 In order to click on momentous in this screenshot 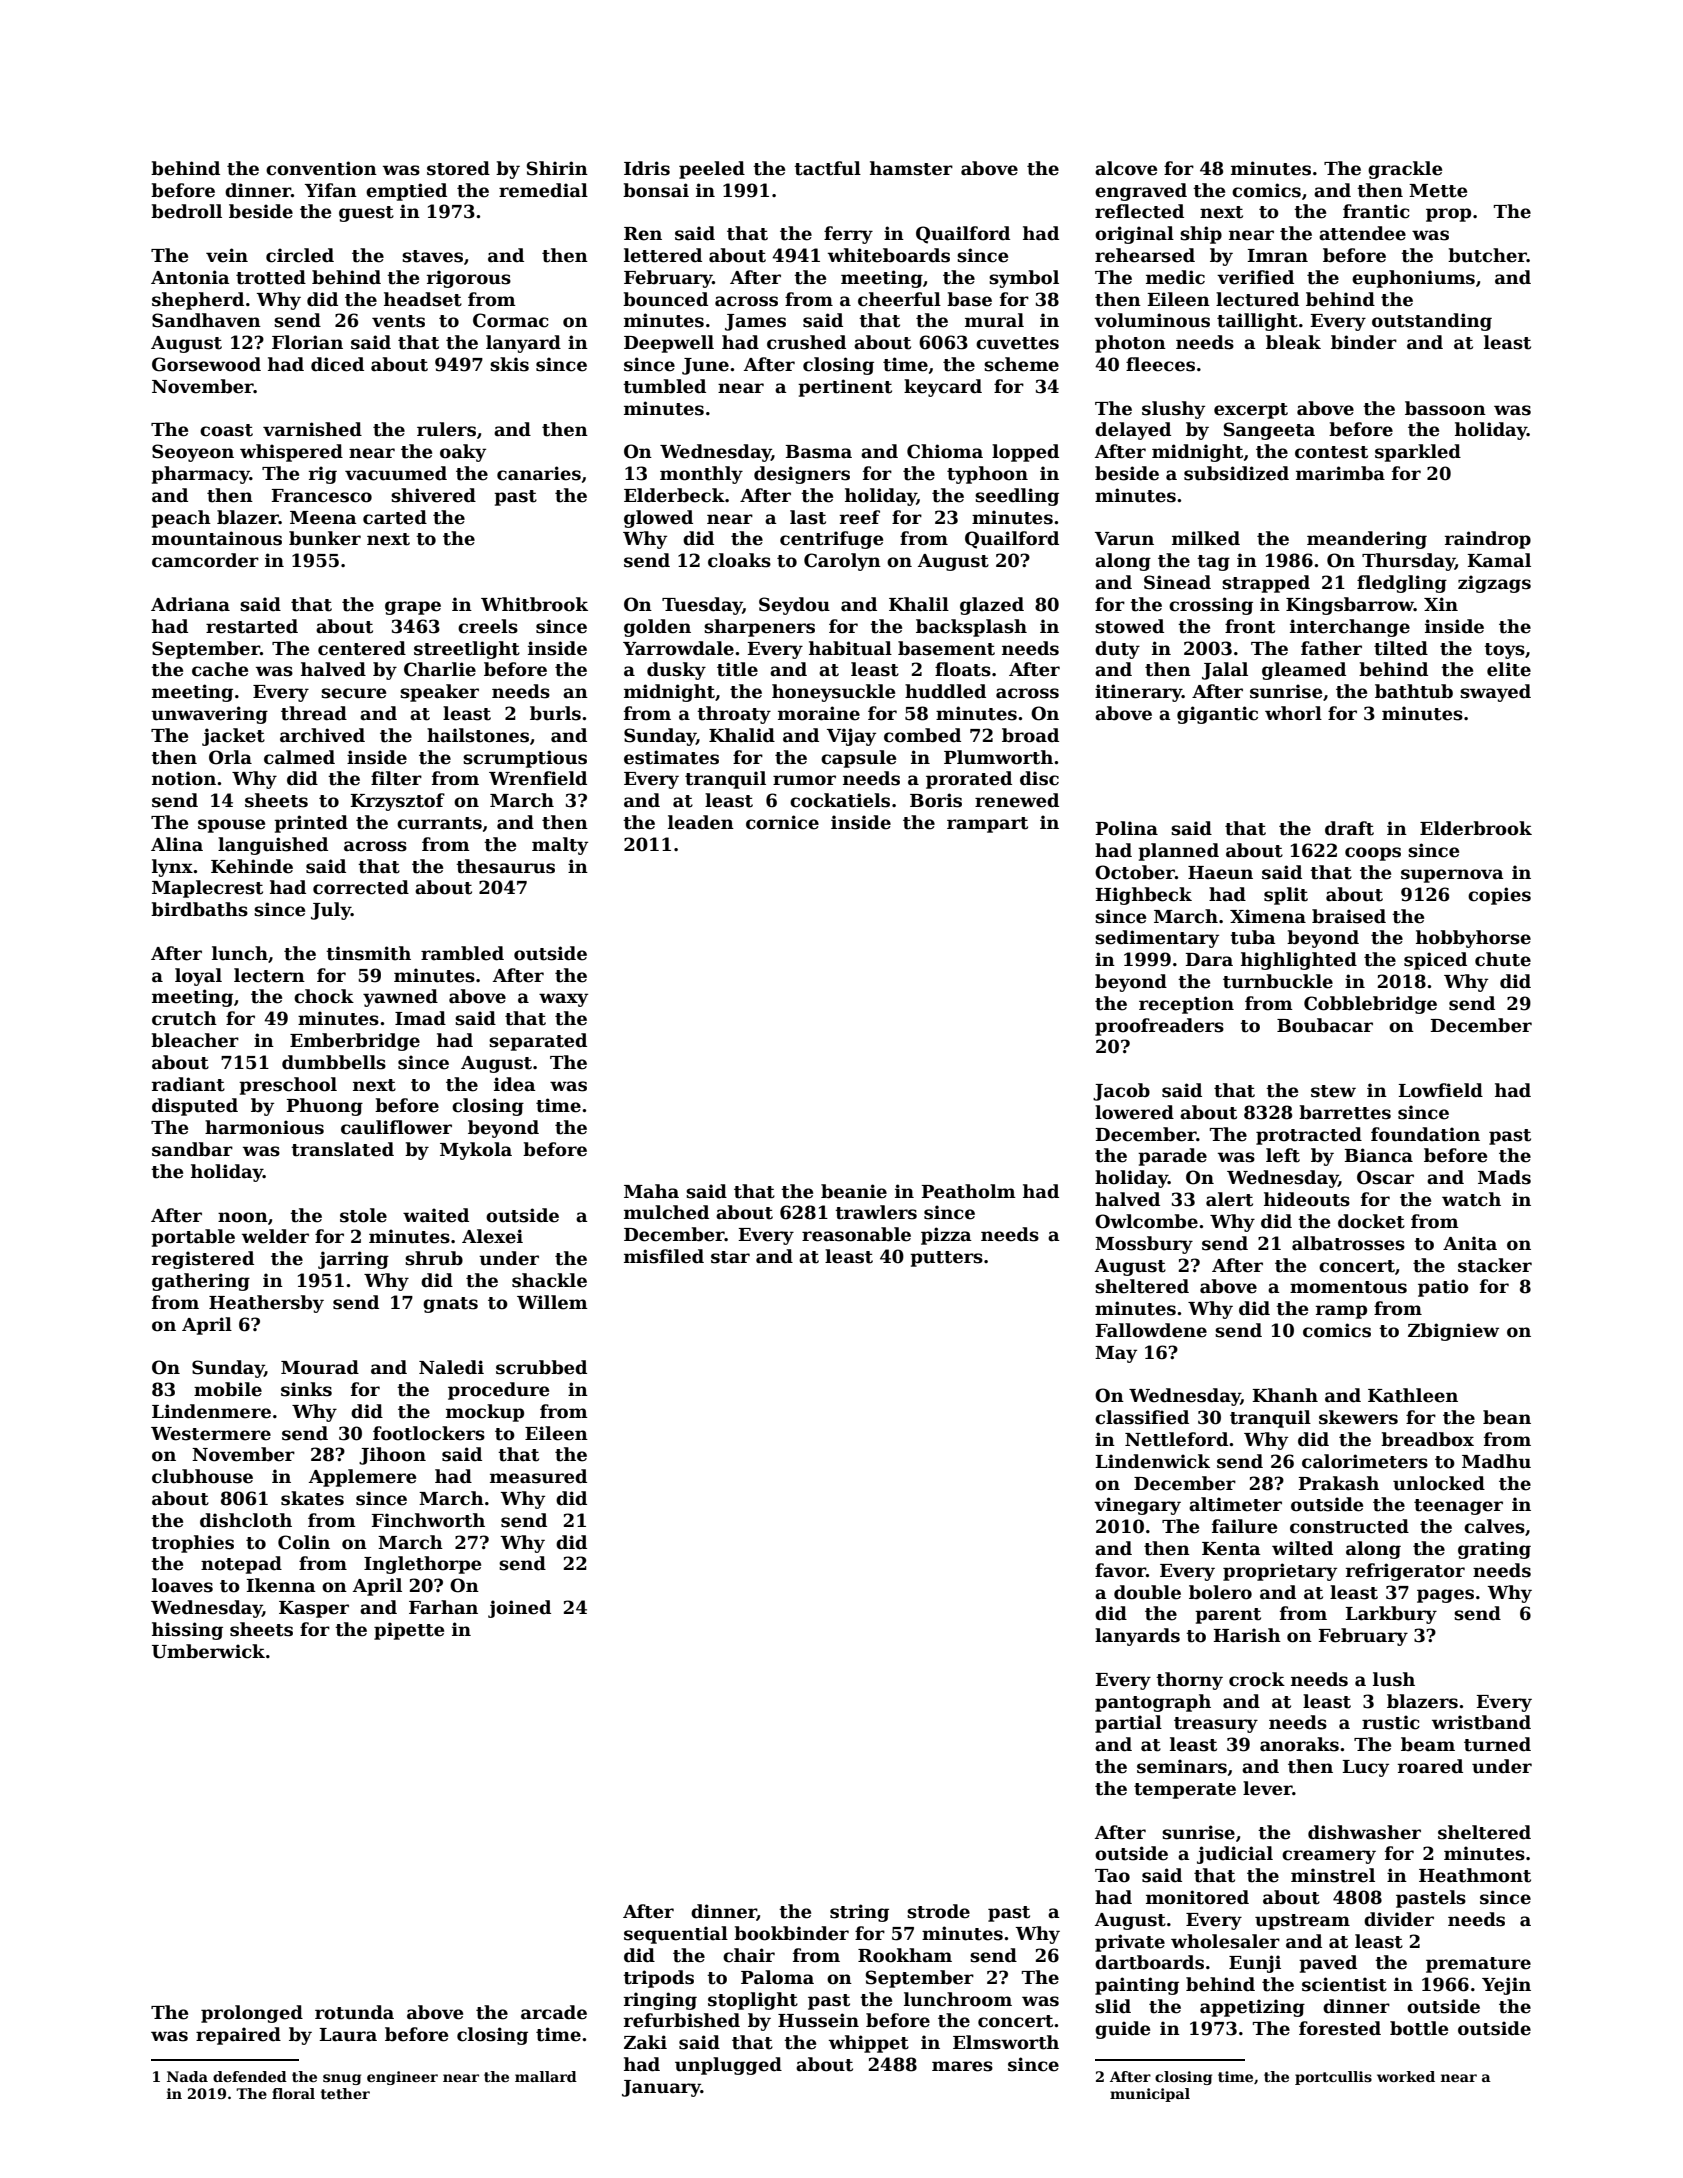, I will do `click(1348, 1287)`.
